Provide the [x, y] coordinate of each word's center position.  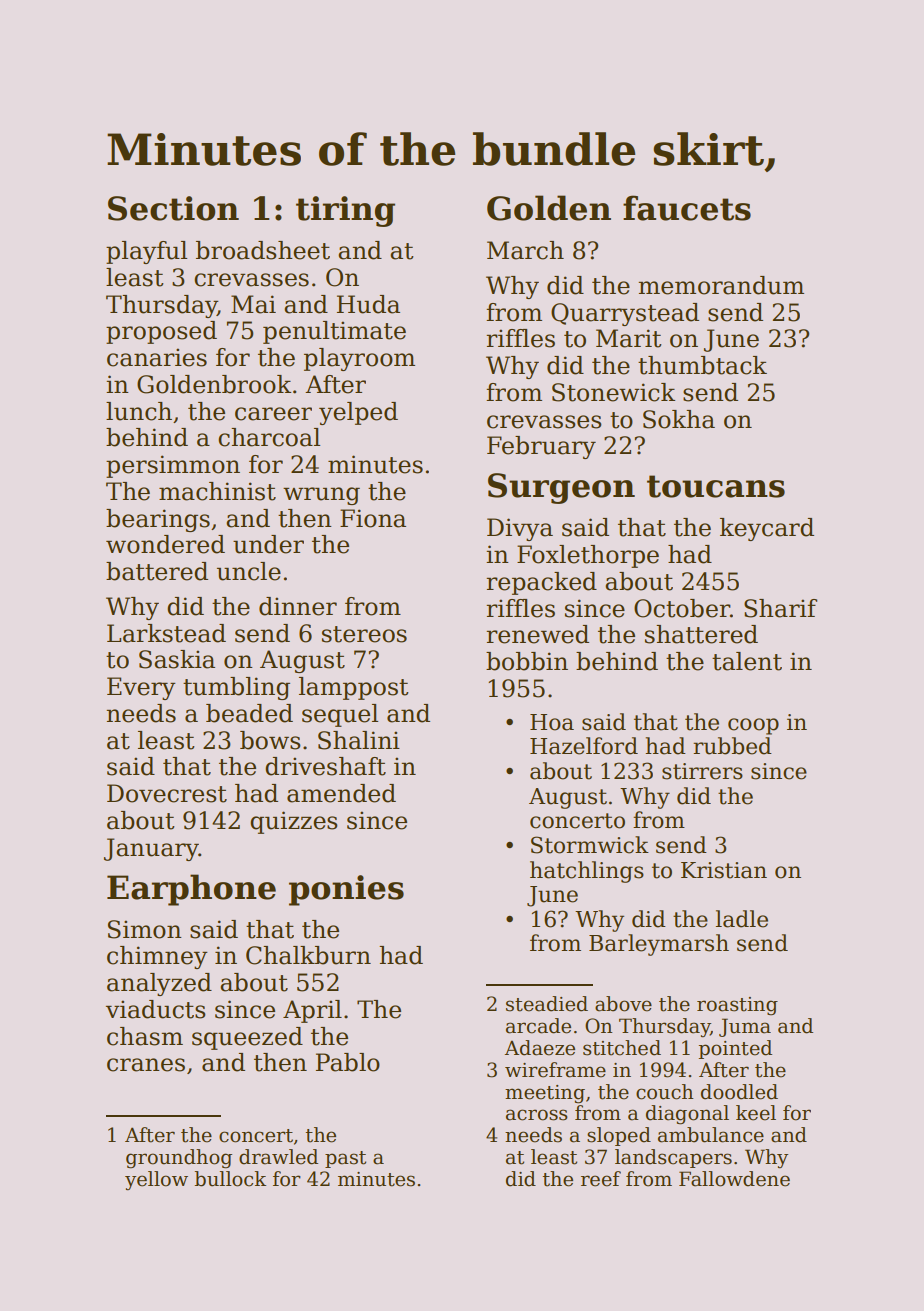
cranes [146, 1065]
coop [753, 726]
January [151, 849]
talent [747, 661]
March [525, 250]
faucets [687, 208]
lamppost [354, 688]
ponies [346, 890]
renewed [537, 634]
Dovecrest [167, 793]
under [268, 544]
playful [146, 252]
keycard [767, 529]
